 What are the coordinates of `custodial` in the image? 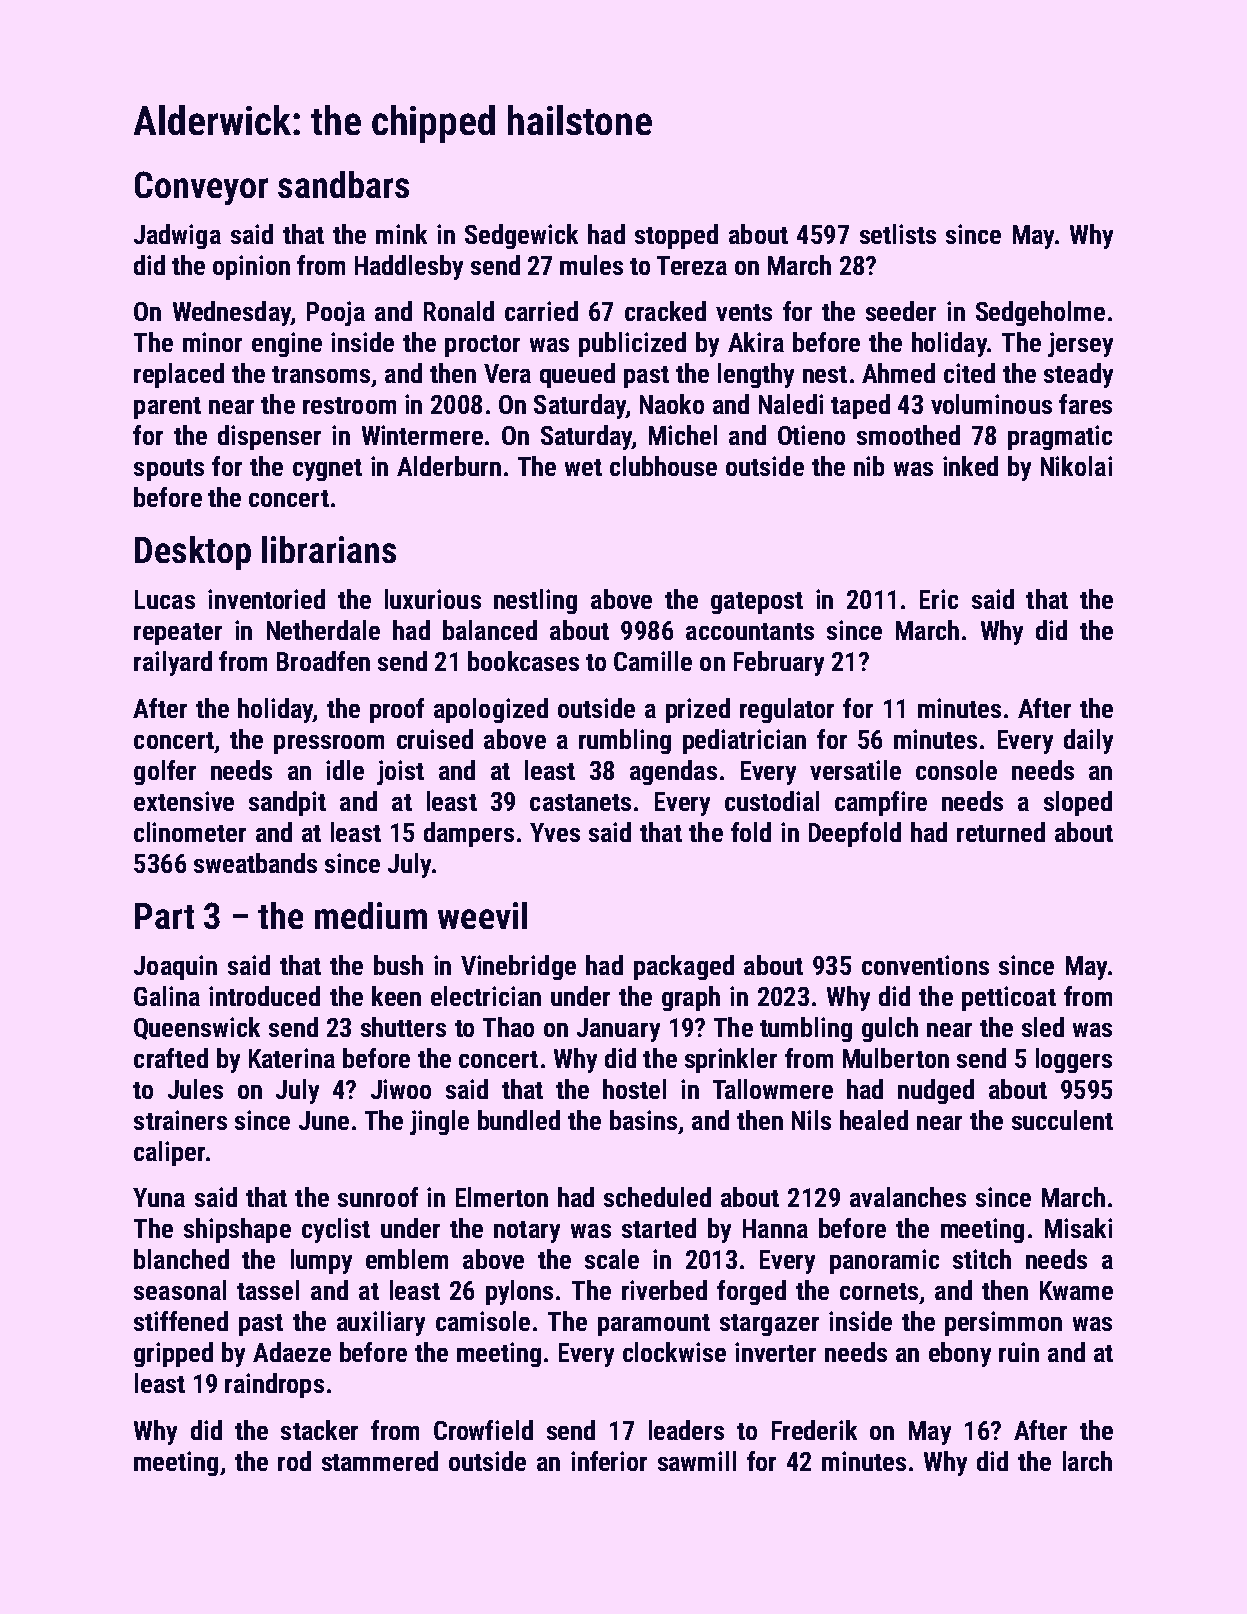 It's located at (772, 801).
